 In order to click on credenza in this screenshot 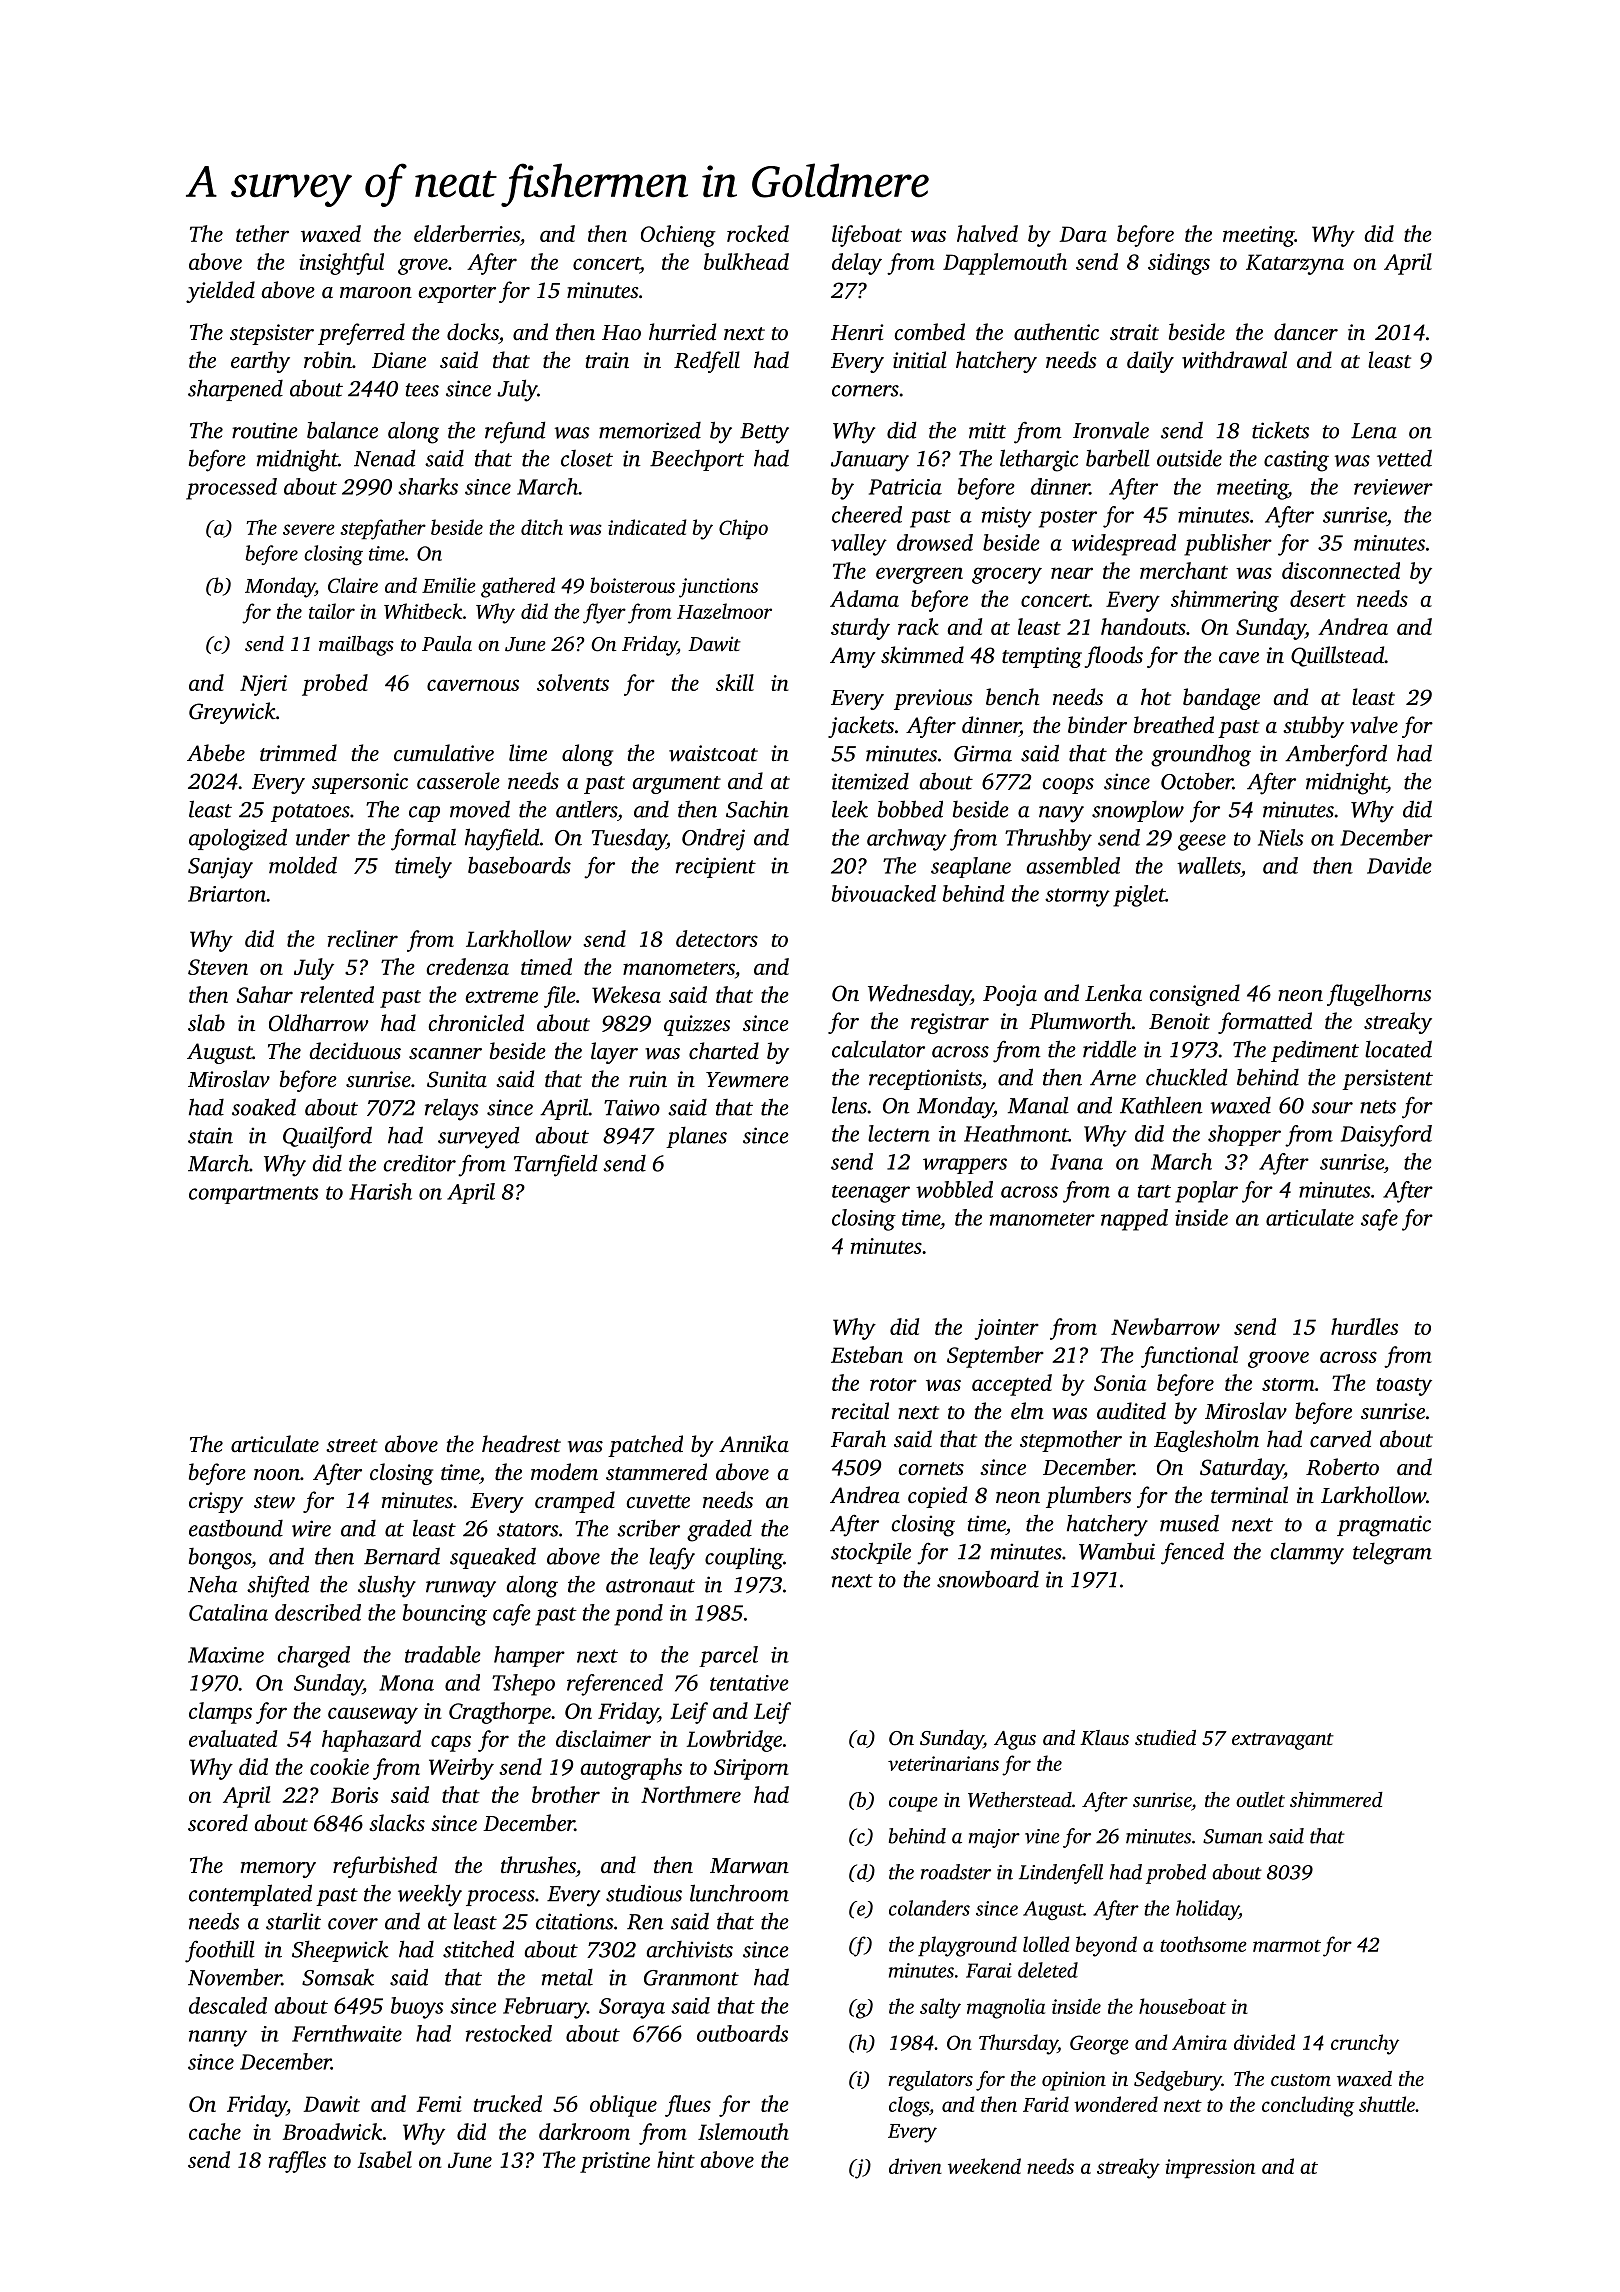, I will do `click(467, 966)`.
